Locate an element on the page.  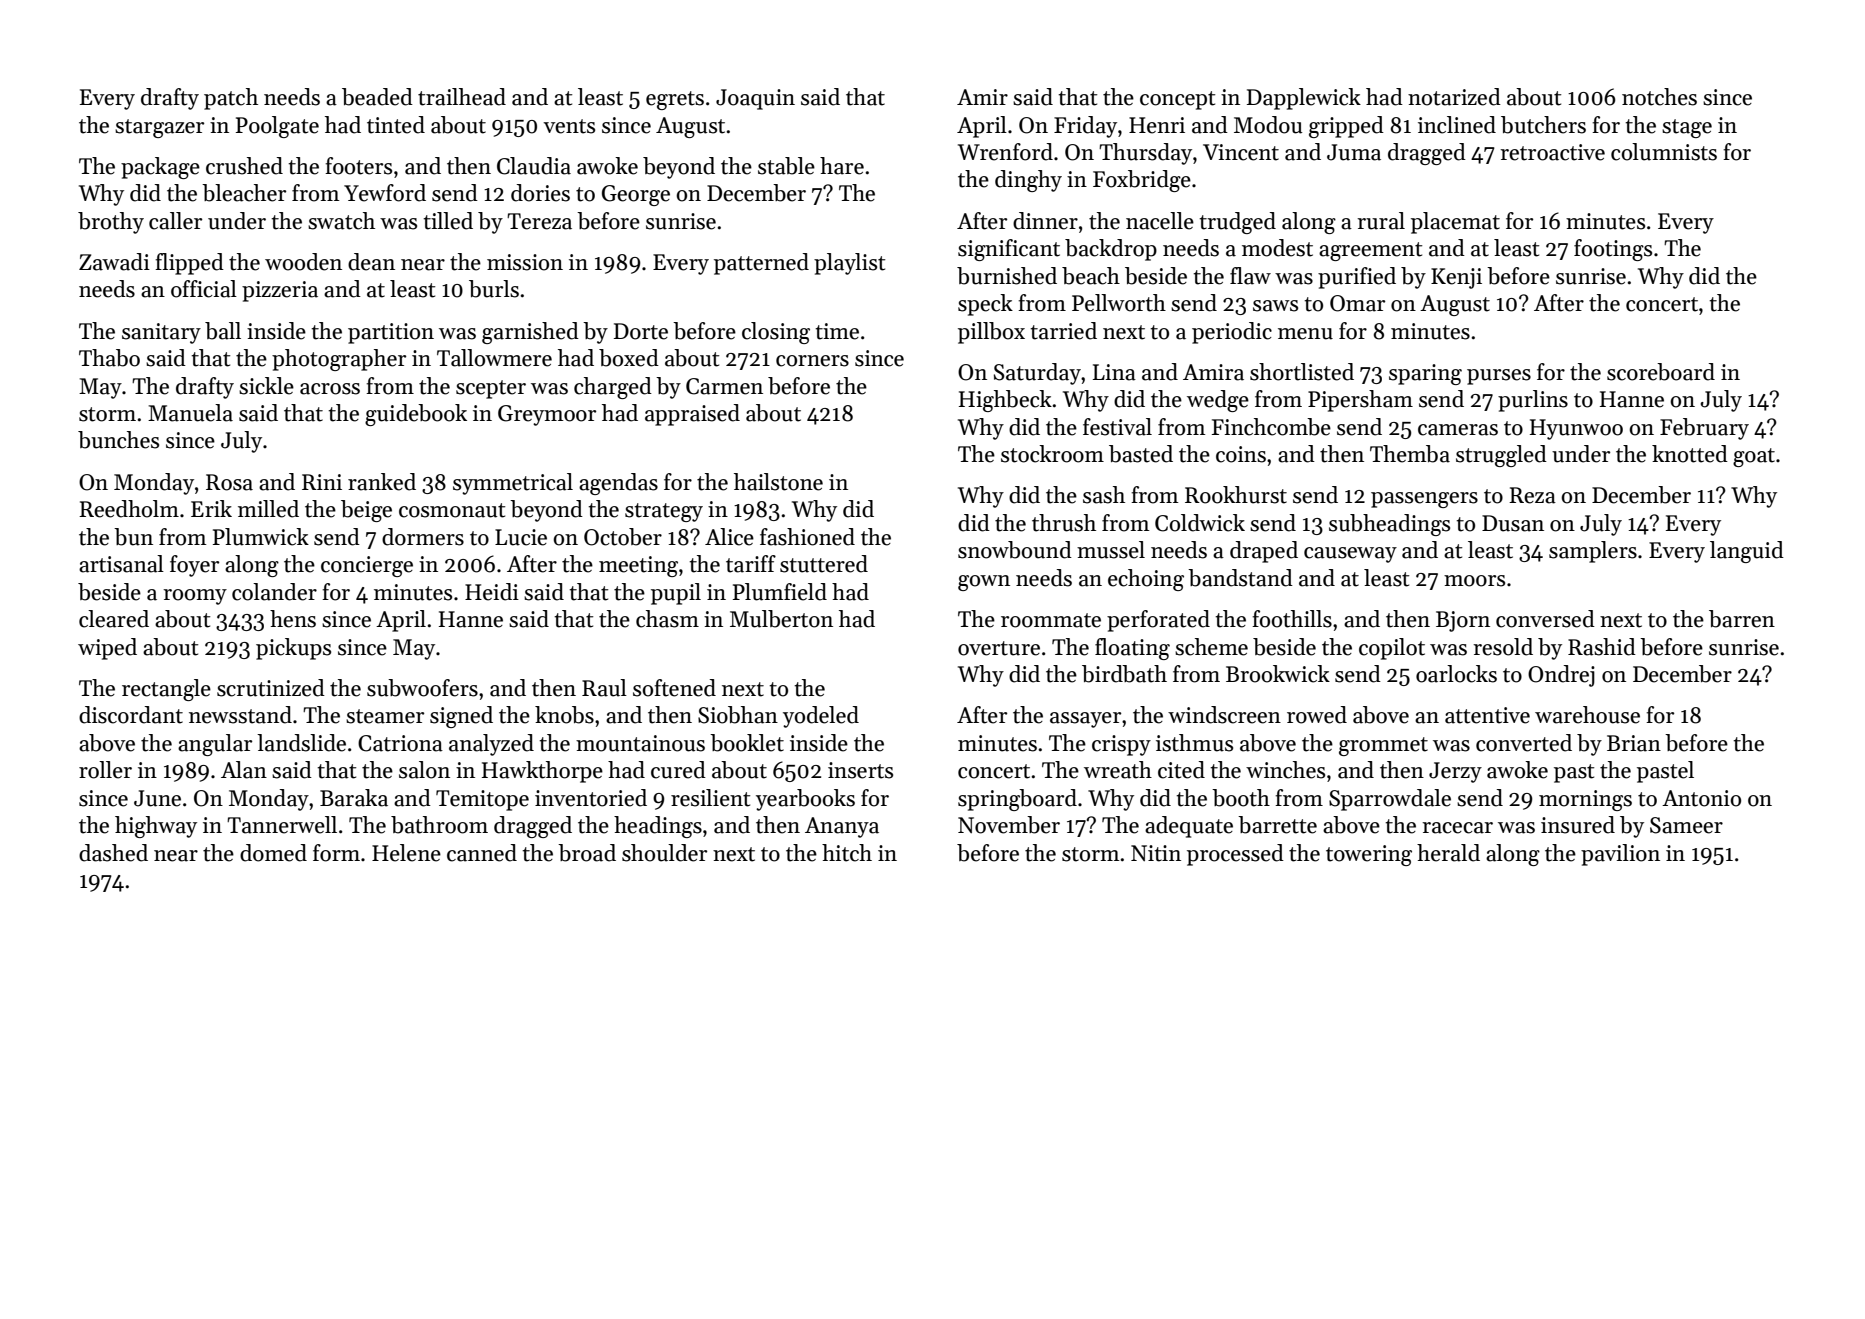
playlist is located at coordinates (849, 264).
